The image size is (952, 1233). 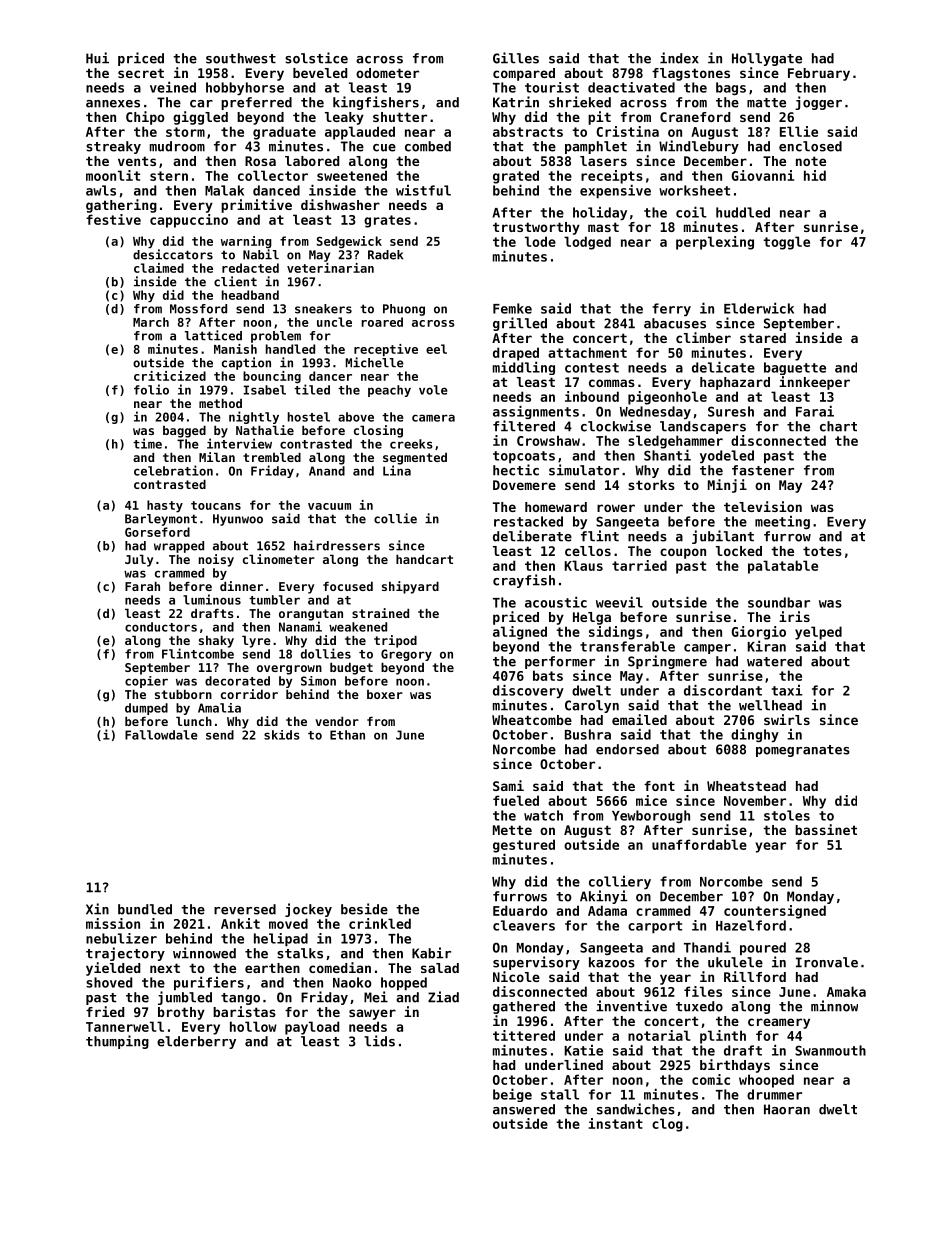 What do you see at coordinates (239, 443) in the document?
I see `interview` at bounding box center [239, 443].
